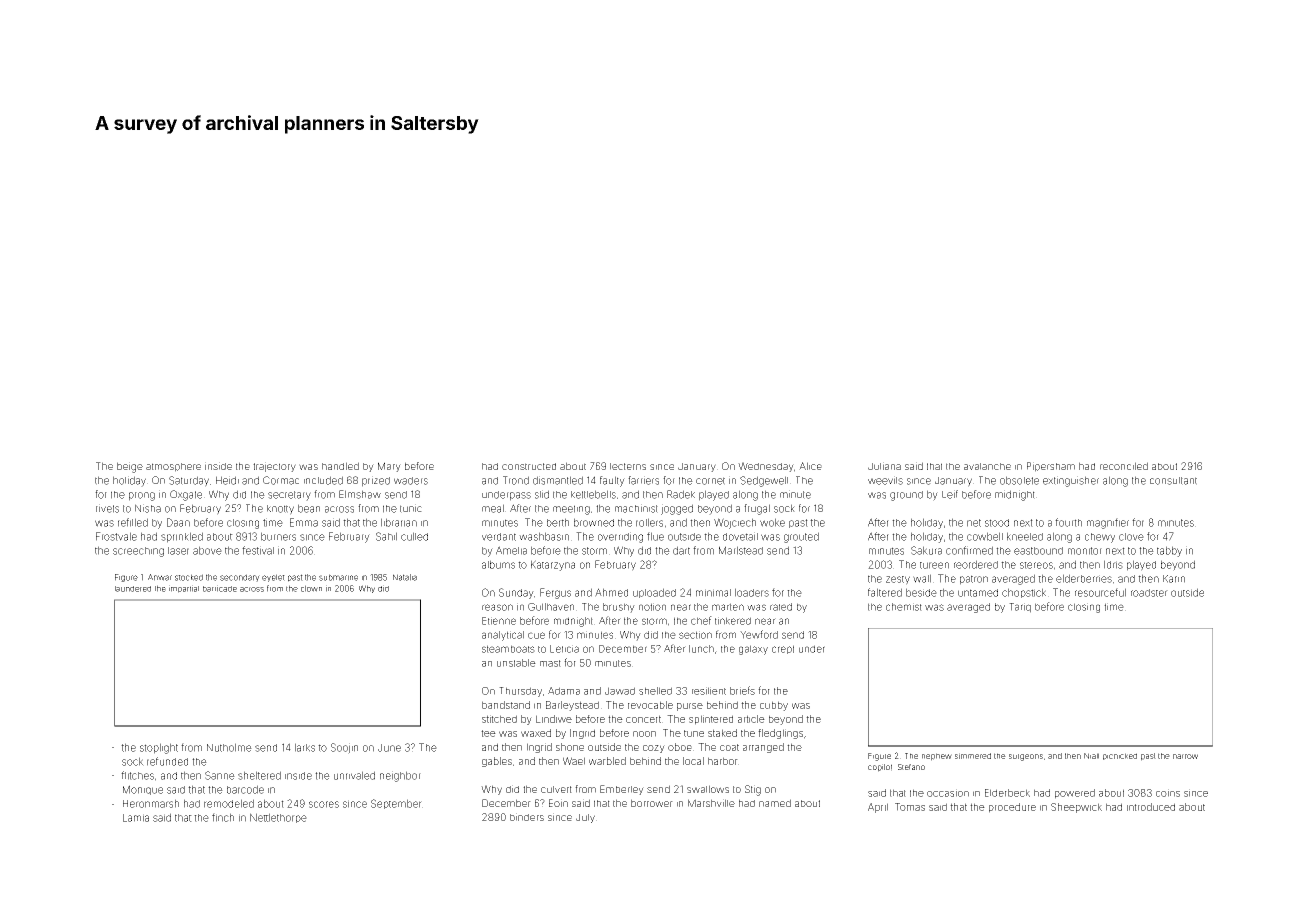  Describe the element at coordinates (340, 466) in the screenshot. I see `handled` at that location.
